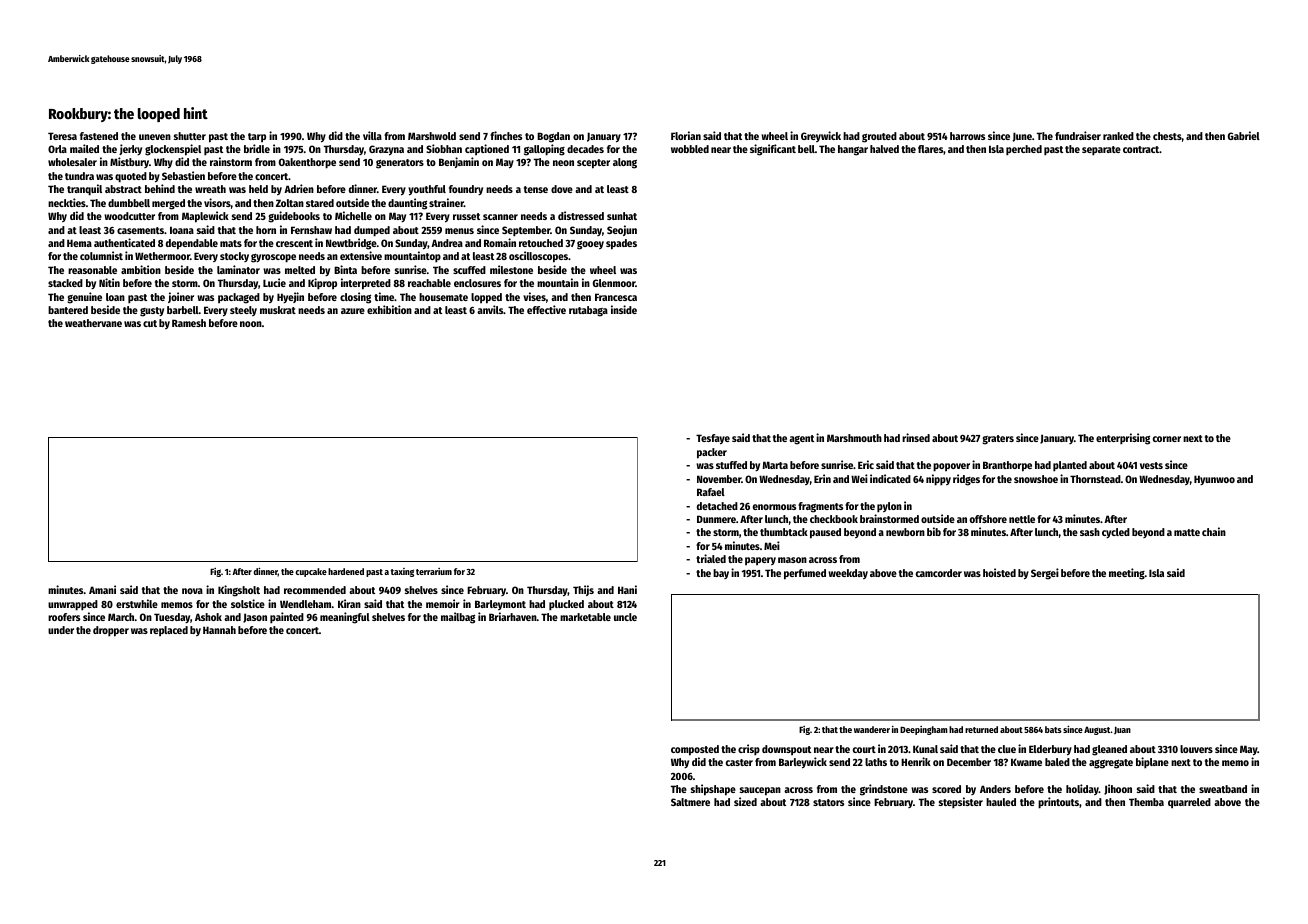  What do you see at coordinates (534, 296) in the screenshot?
I see `vises` at bounding box center [534, 296].
